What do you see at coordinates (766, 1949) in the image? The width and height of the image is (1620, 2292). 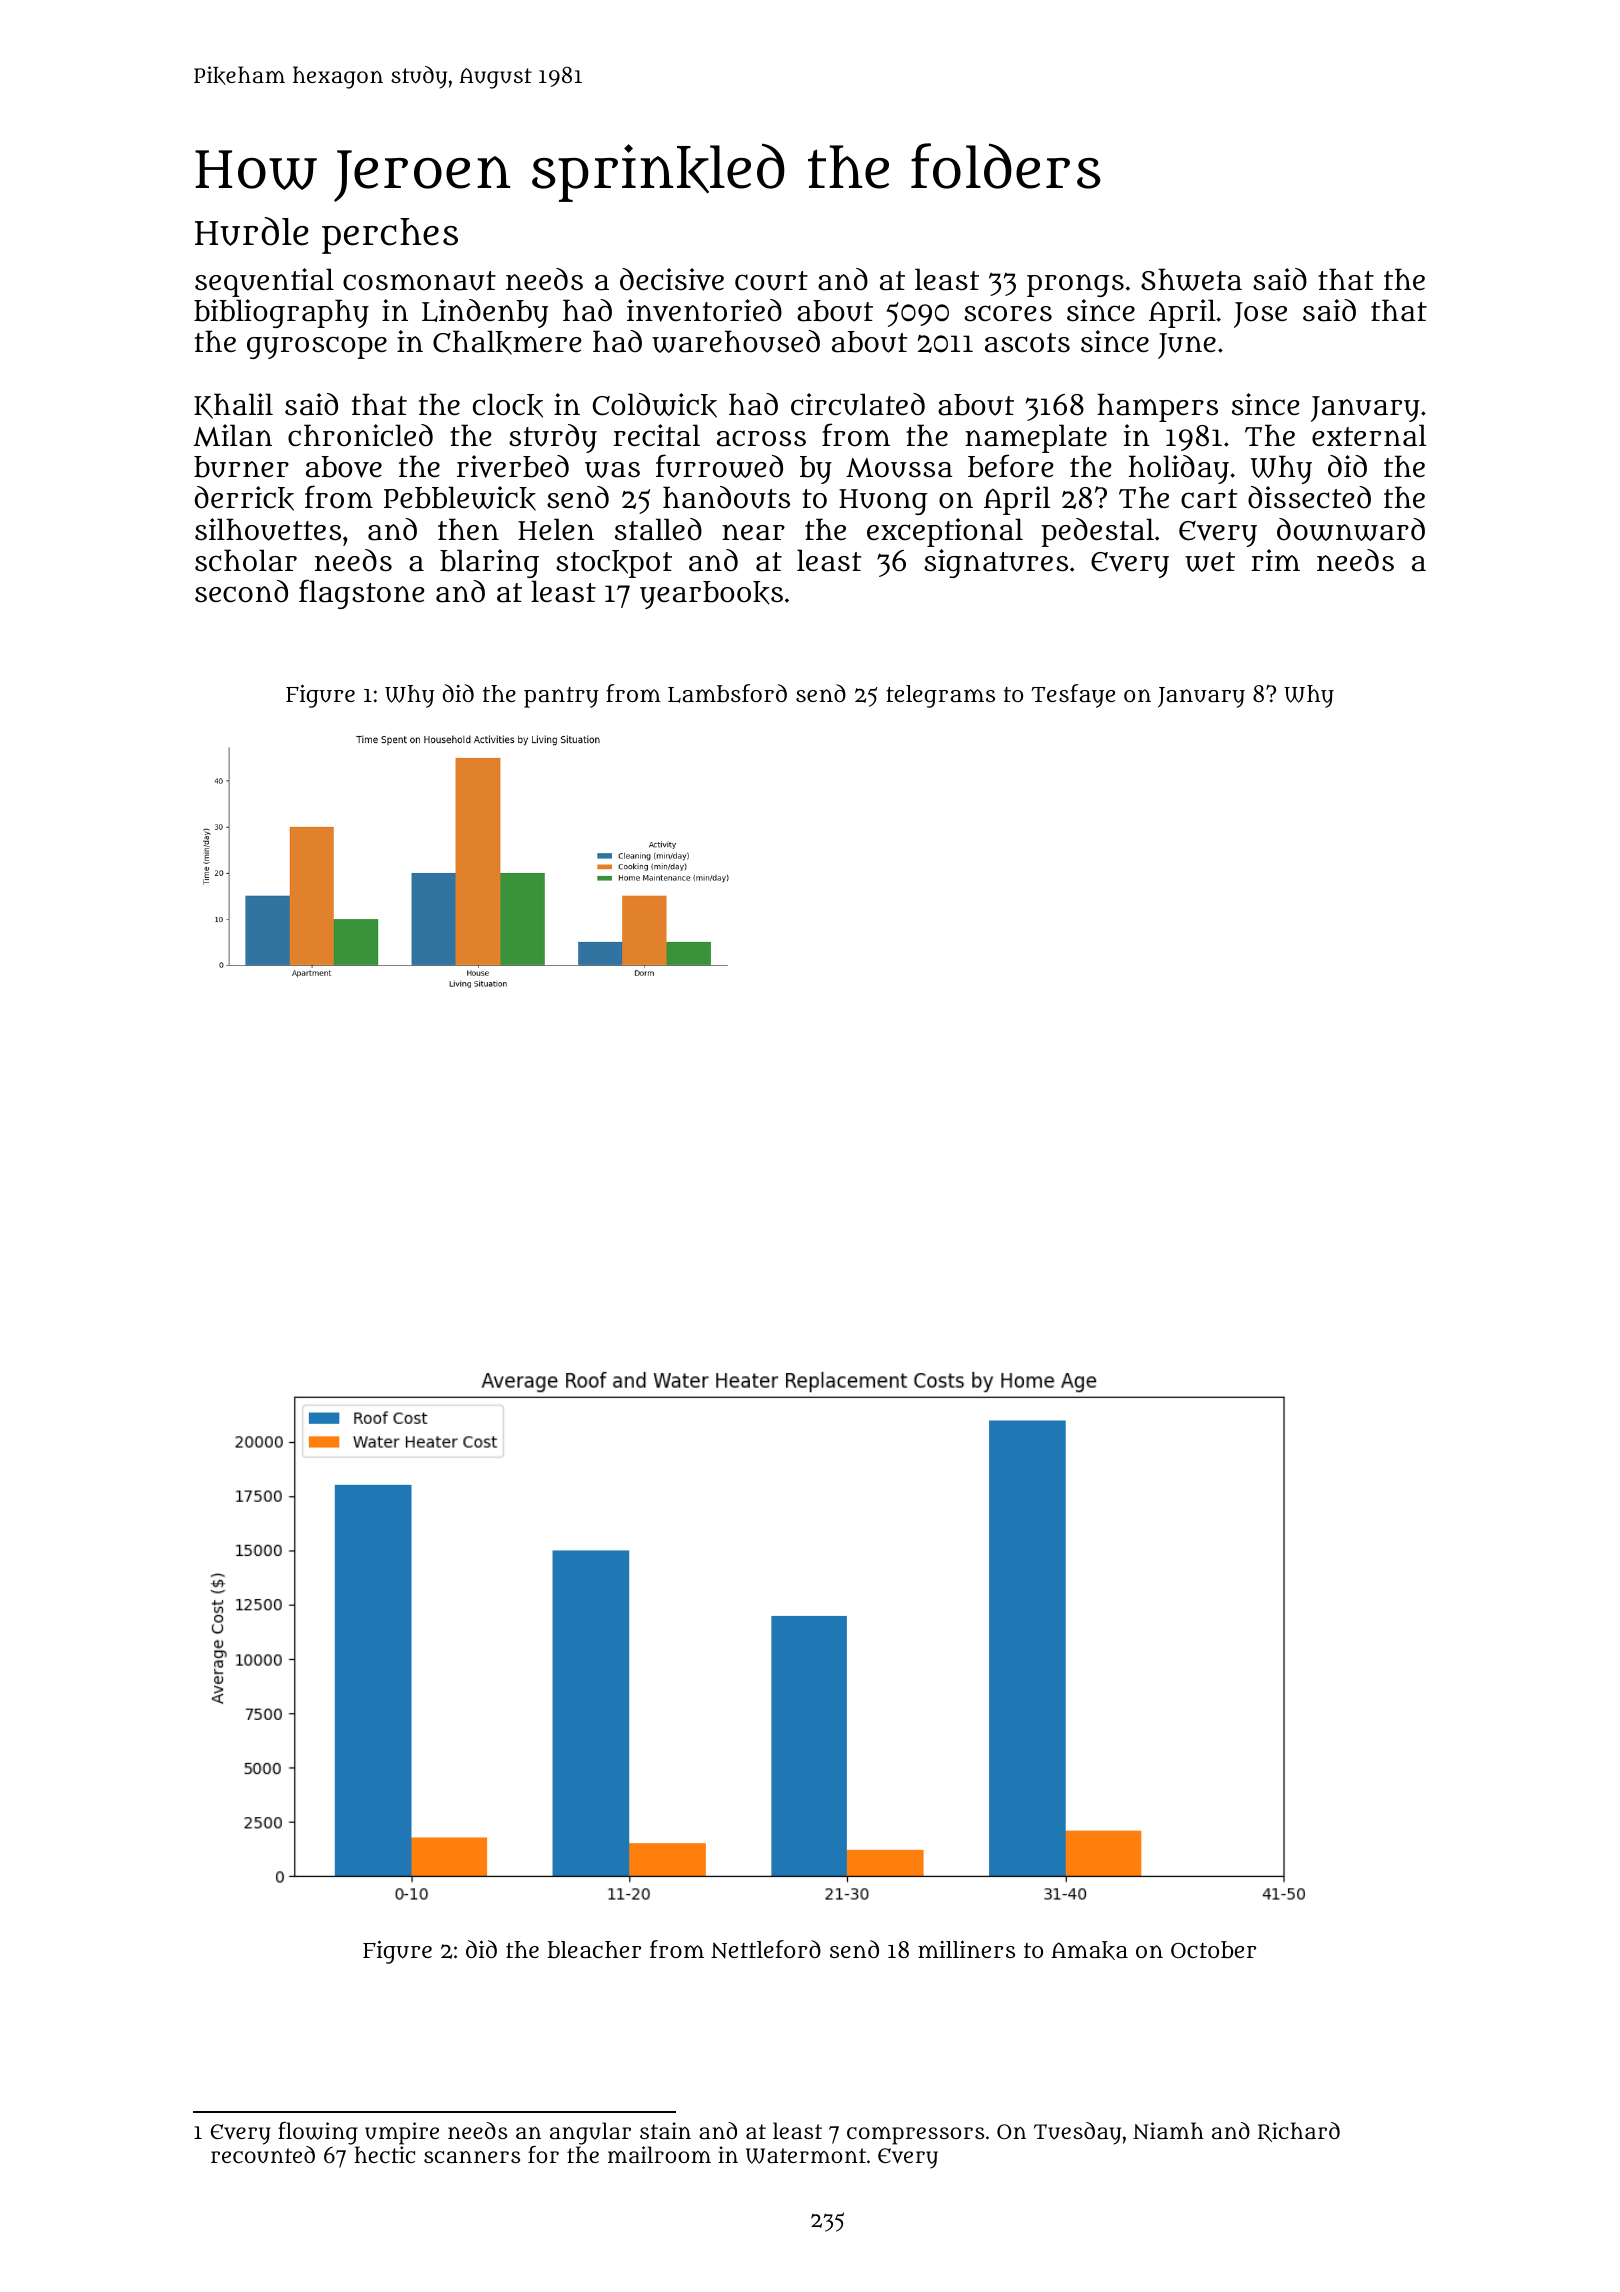 I see `Nettleford` at bounding box center [766, 1949].
